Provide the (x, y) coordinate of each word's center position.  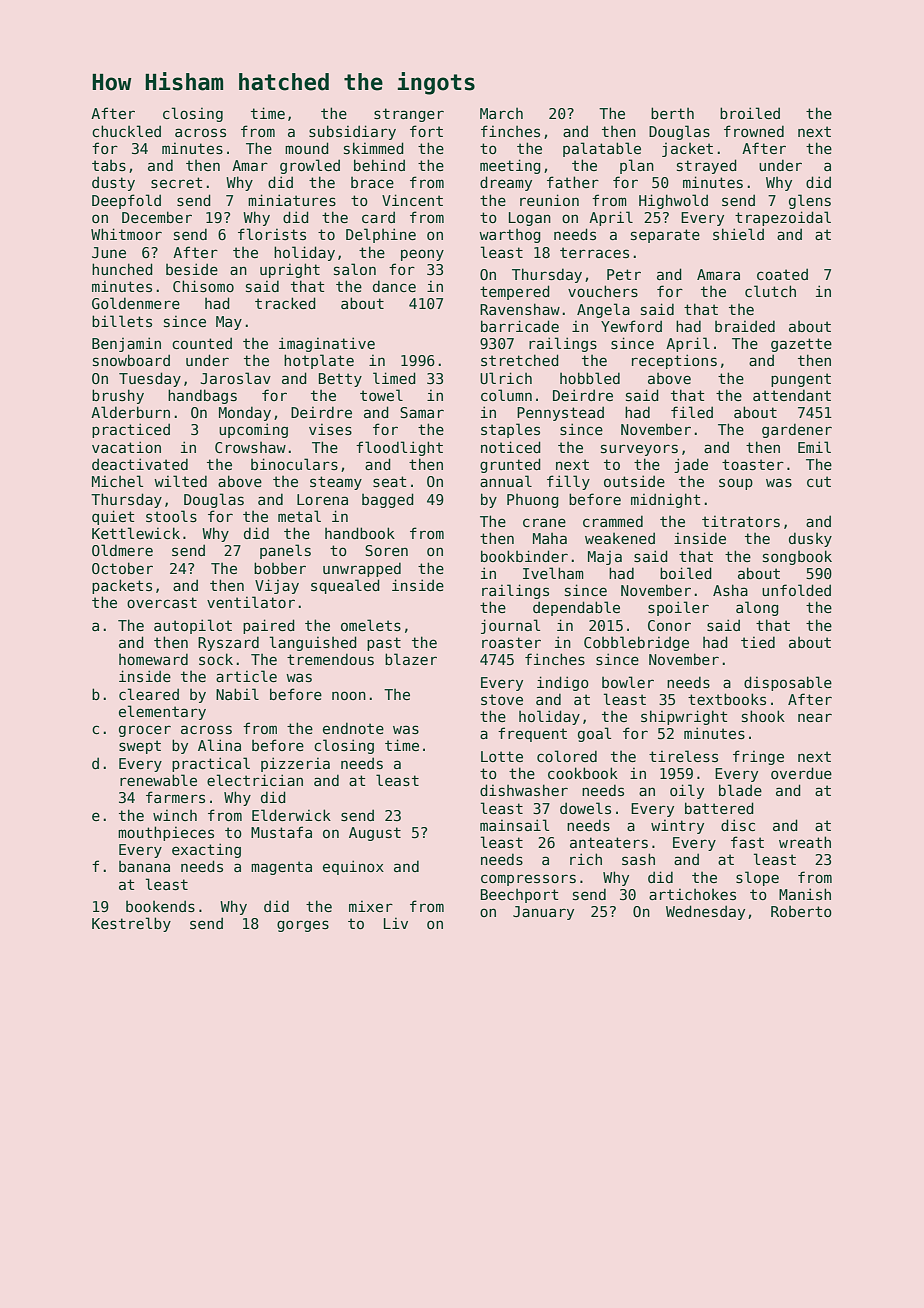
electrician (255, 780)
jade (691, 465)
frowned (754, 131)
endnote (353, 728)
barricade (520, 326)
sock (216, 659)
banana (144, 866)
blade (740, 790)
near (815, 717)
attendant (792, 395)
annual (506, 481)
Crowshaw (250, 447)
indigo (563, 683)
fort (426, 131)
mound (307, 148)
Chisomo (203, 286)
